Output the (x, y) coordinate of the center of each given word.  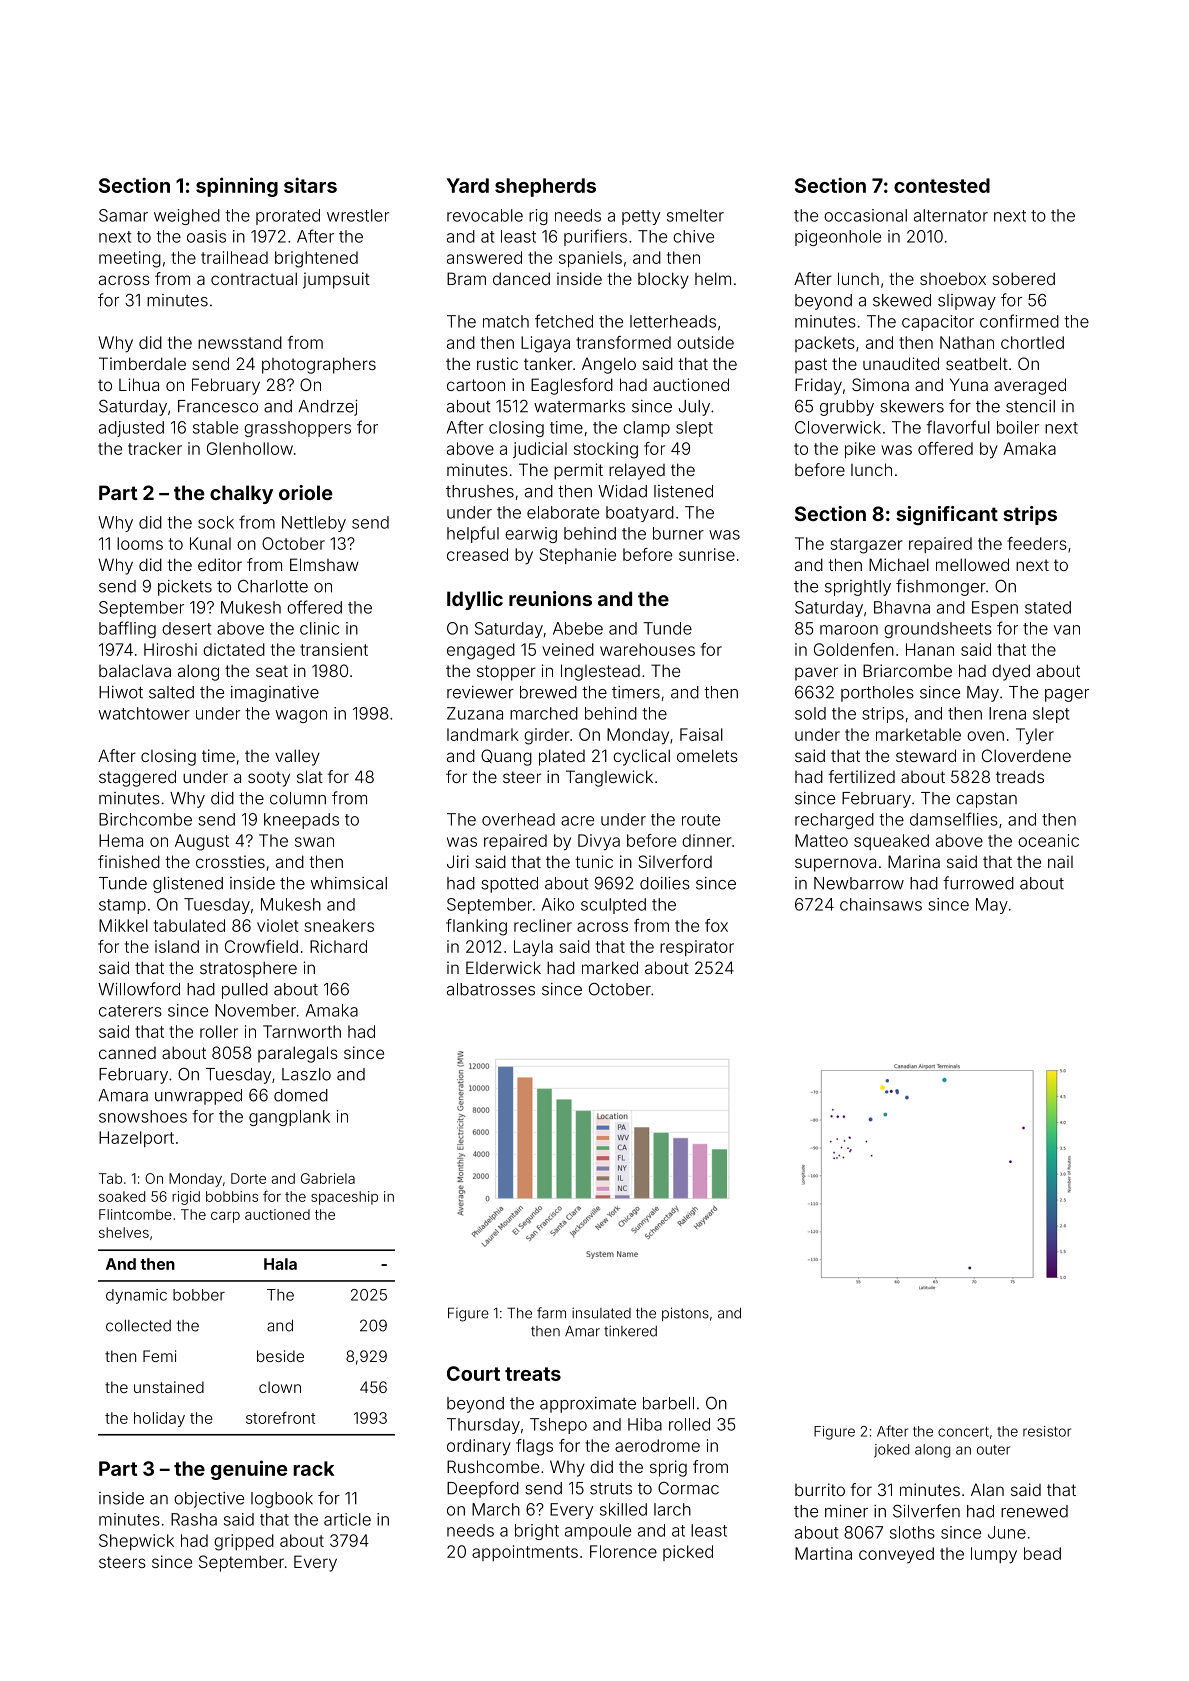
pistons (685, 1314)
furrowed (978, 883)
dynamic (136, 1296)
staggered (137, 778)
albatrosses (491, 989)
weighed (187, 217)
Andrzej (327, 408)
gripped (244, 1542)
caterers (130, 1011)
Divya (599, 842)
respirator (697, 948)
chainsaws (881, 904)
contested (942, 185)
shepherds (545, 187)
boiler (1018, 427)
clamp (646, 429)
